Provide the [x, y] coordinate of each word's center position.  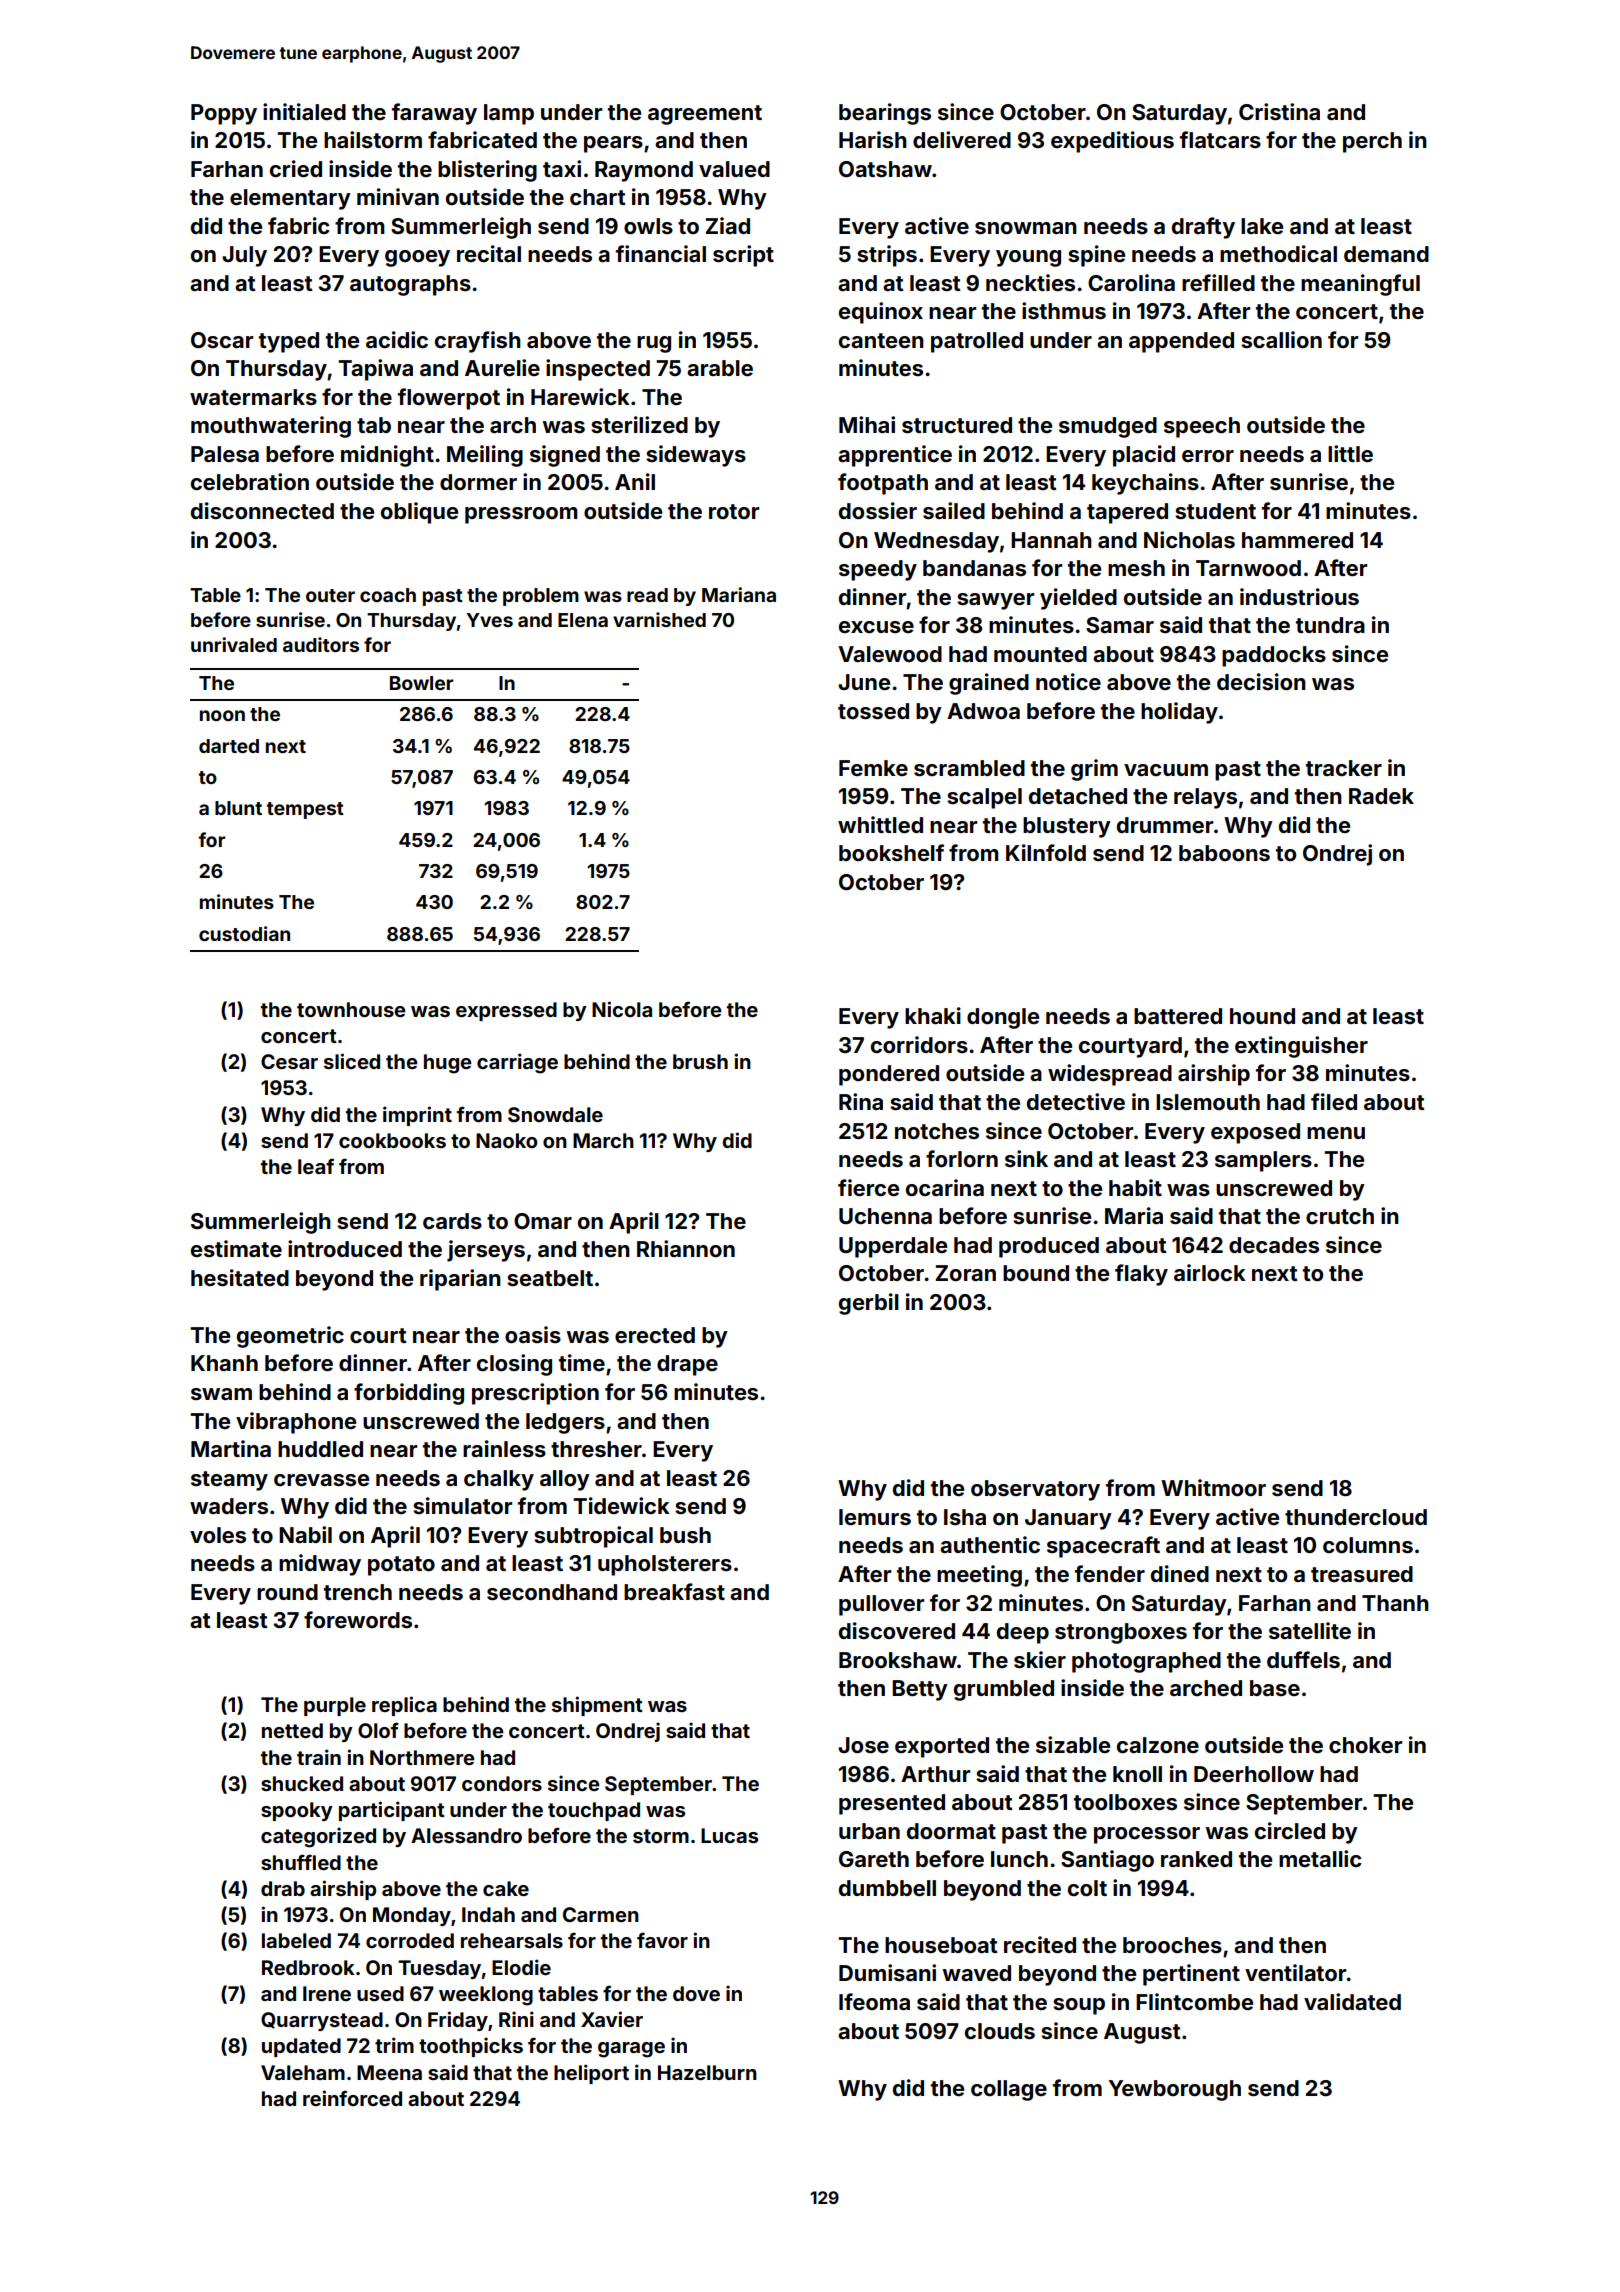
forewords [358, 1619]
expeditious [1112, 142]
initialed [304, 111]
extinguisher [1301, 1047]
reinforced [352, 2098]
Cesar [289, 1061]
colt [1087, 1888]
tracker [1344, 768]
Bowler [421, 683]
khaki [933, 1015]
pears [613, 144]
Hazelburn [707, 2072]
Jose [863, 1745]
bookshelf [891, 852]
